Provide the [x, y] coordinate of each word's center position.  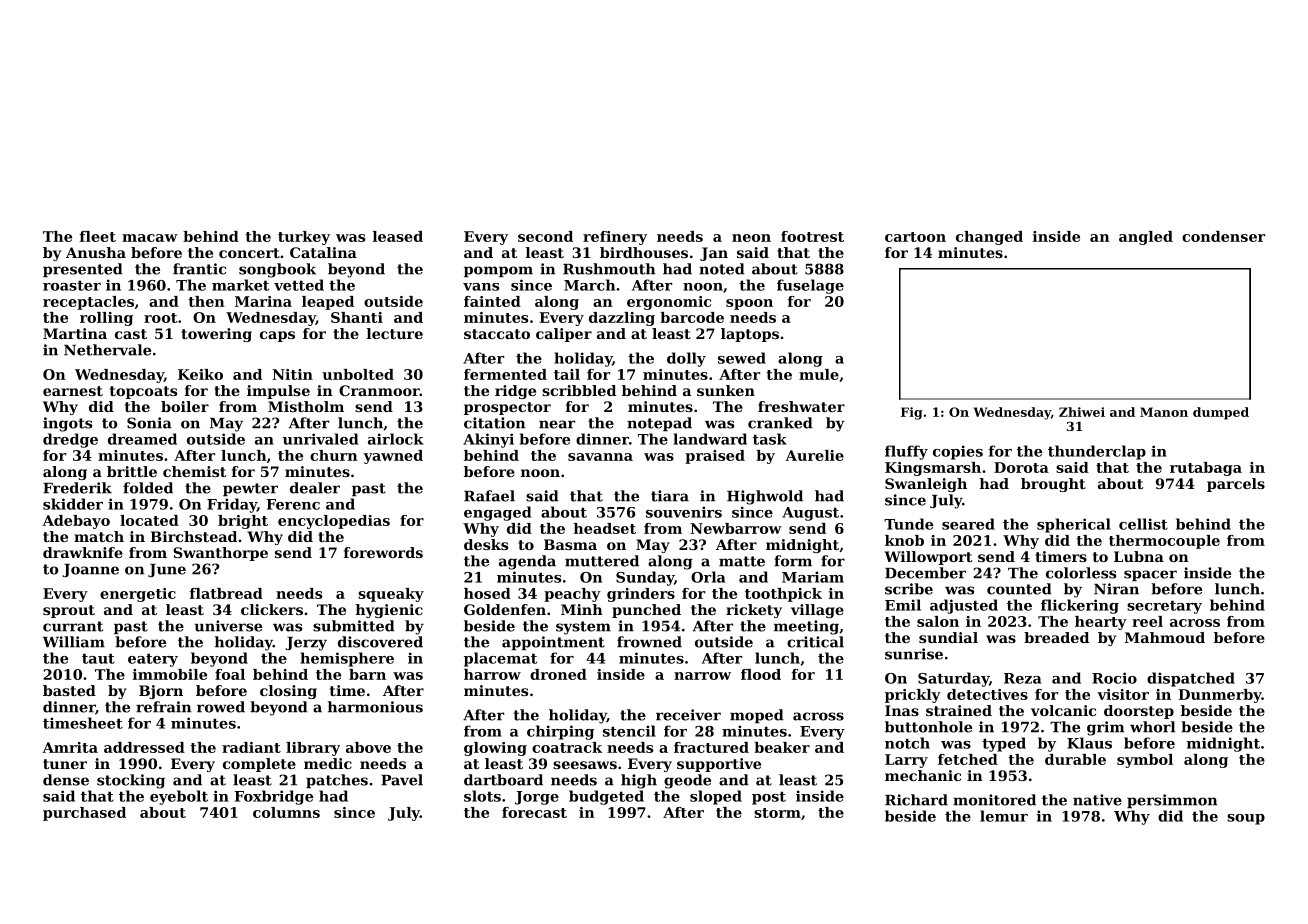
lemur [1004, 816]
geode [687, 781]
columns [286, 812]
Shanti [357, 317]
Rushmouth [609, 269]
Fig [912, 413]
